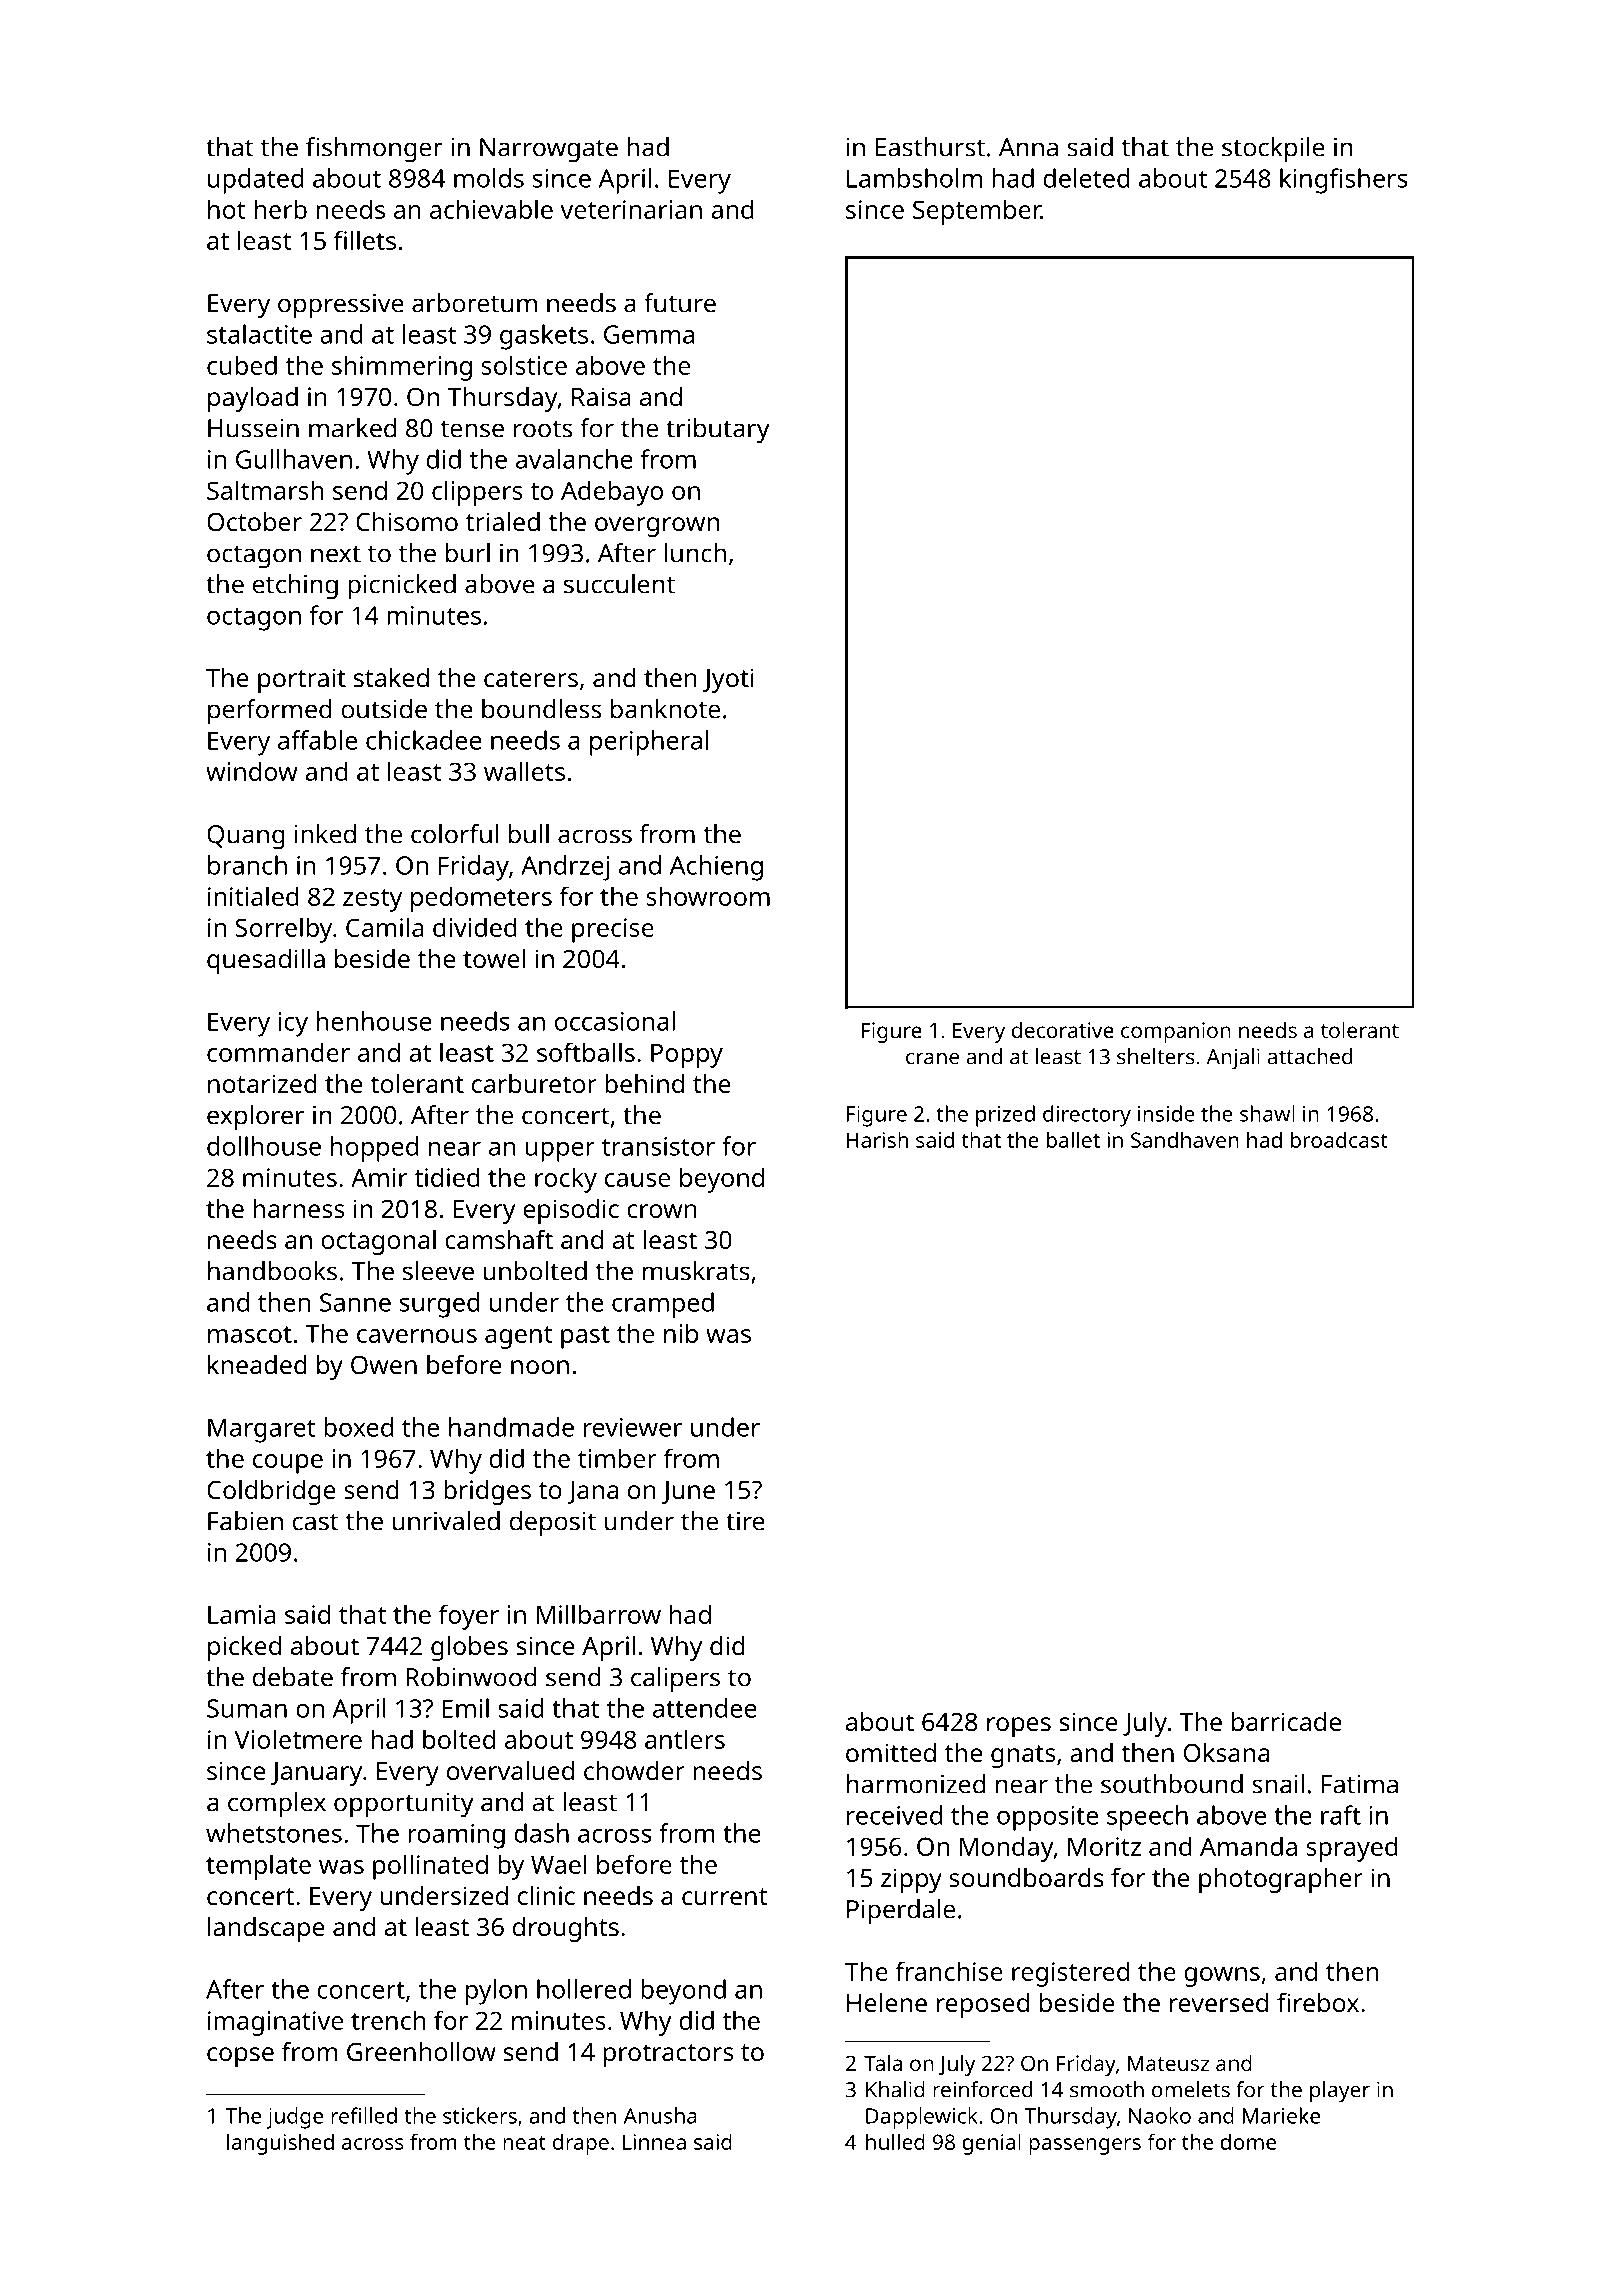  I want to click on Harish, so click(877, 1139).
